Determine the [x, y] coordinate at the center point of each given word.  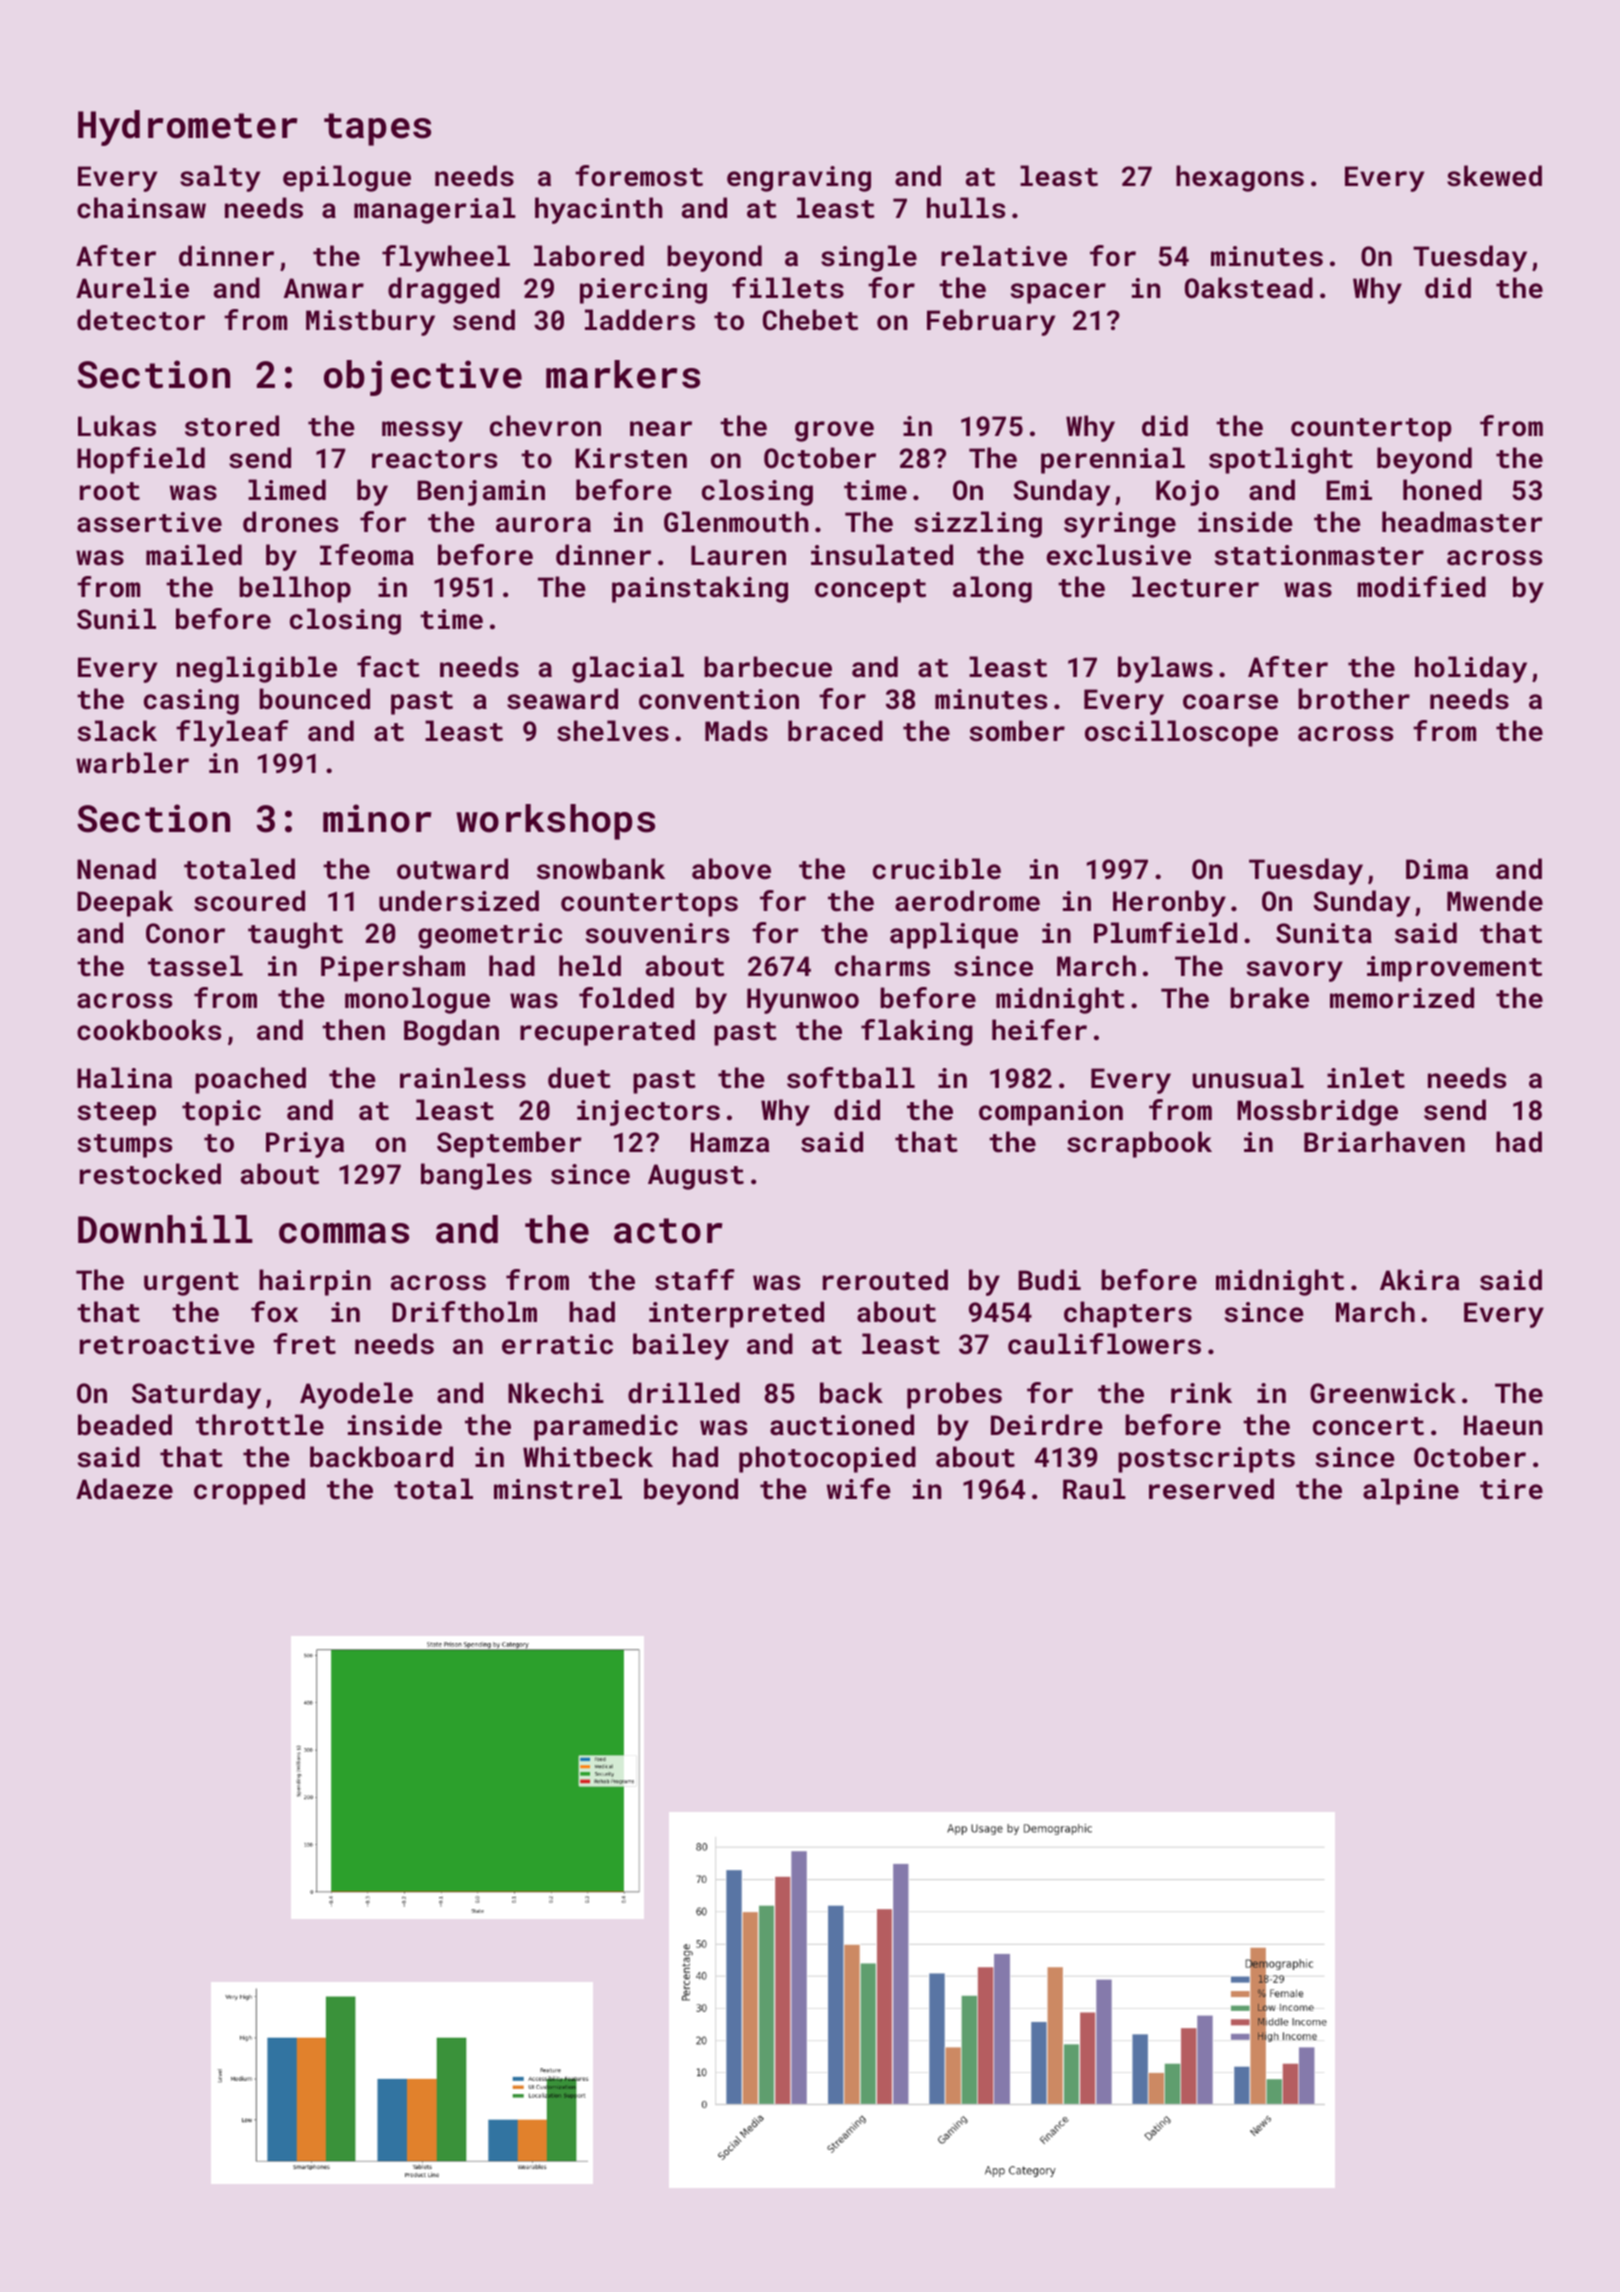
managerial [435, 210]
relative [1004, 256]
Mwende [1495, 900]
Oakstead [1249, 288]
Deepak [125, 903]
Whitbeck [588, 1457]
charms [882, 966]
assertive [149, 522]
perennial [1113, 460]
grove [834, 431]
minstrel [558, 1489]
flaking [917, 1032]
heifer [1039, 1029]
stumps [125, 1146]
